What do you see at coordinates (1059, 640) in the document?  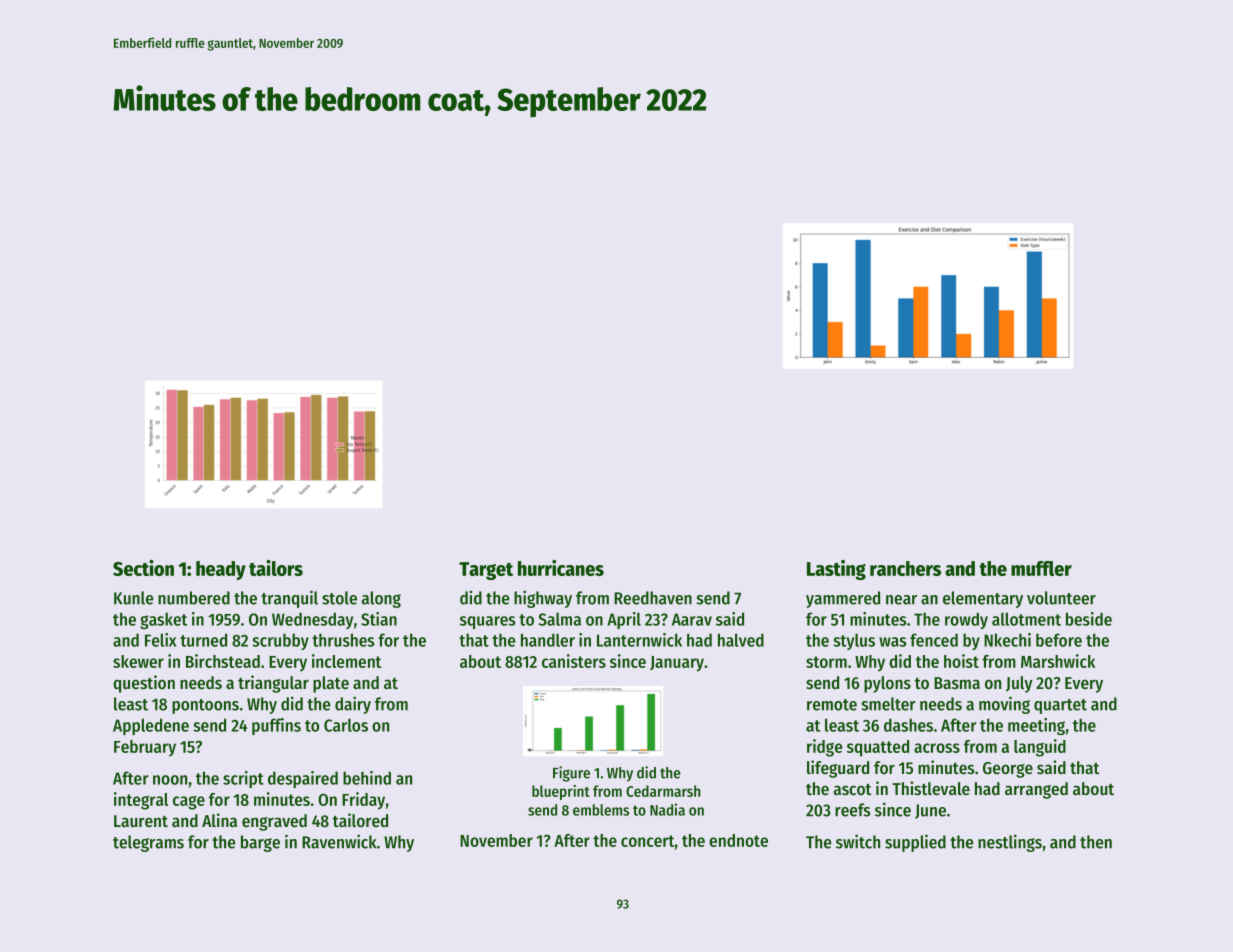 I see `before` at bounding box center [1059, 640].
